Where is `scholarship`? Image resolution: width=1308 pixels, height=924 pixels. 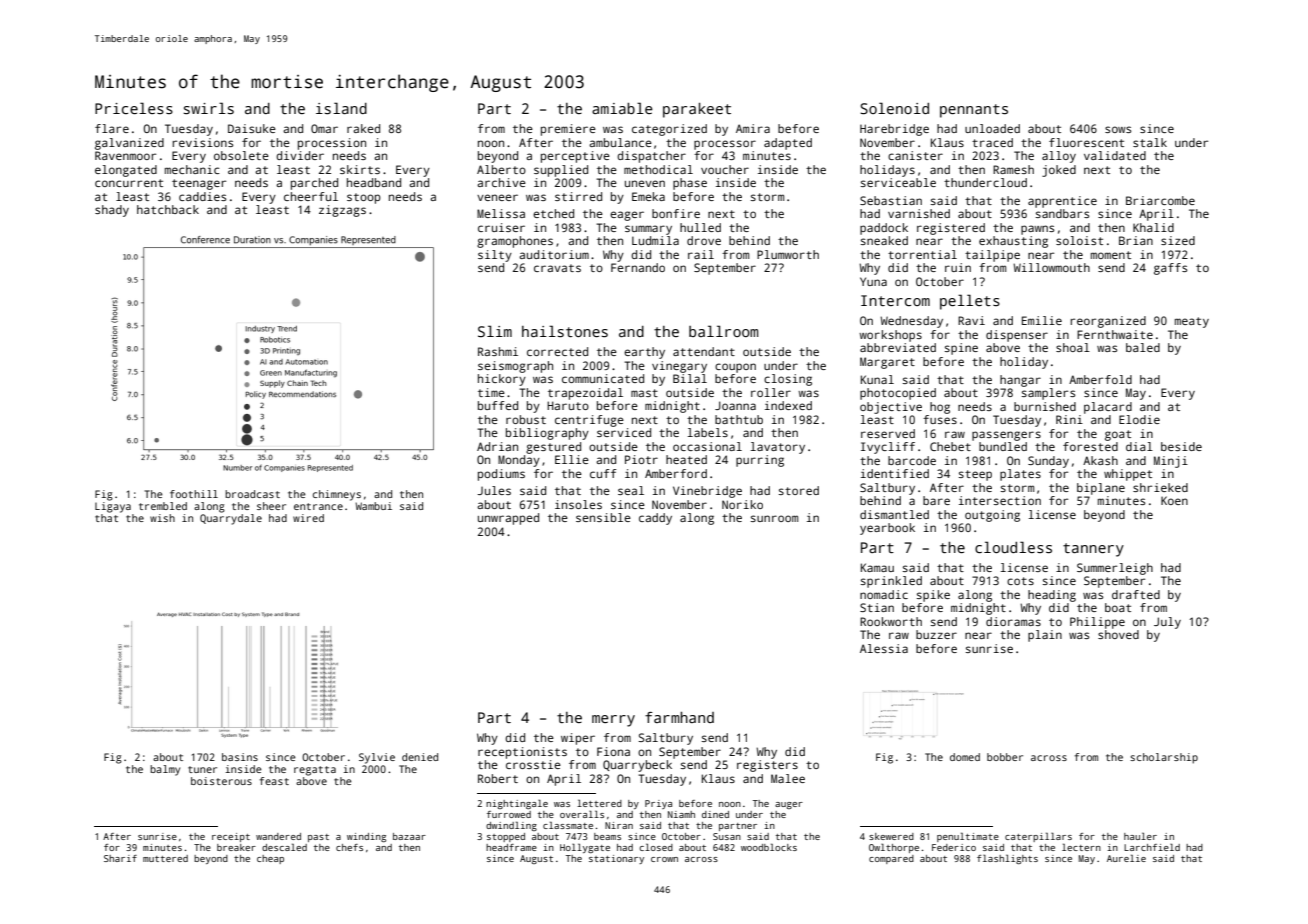
scholarship is located at coordinates (1164, 758).
